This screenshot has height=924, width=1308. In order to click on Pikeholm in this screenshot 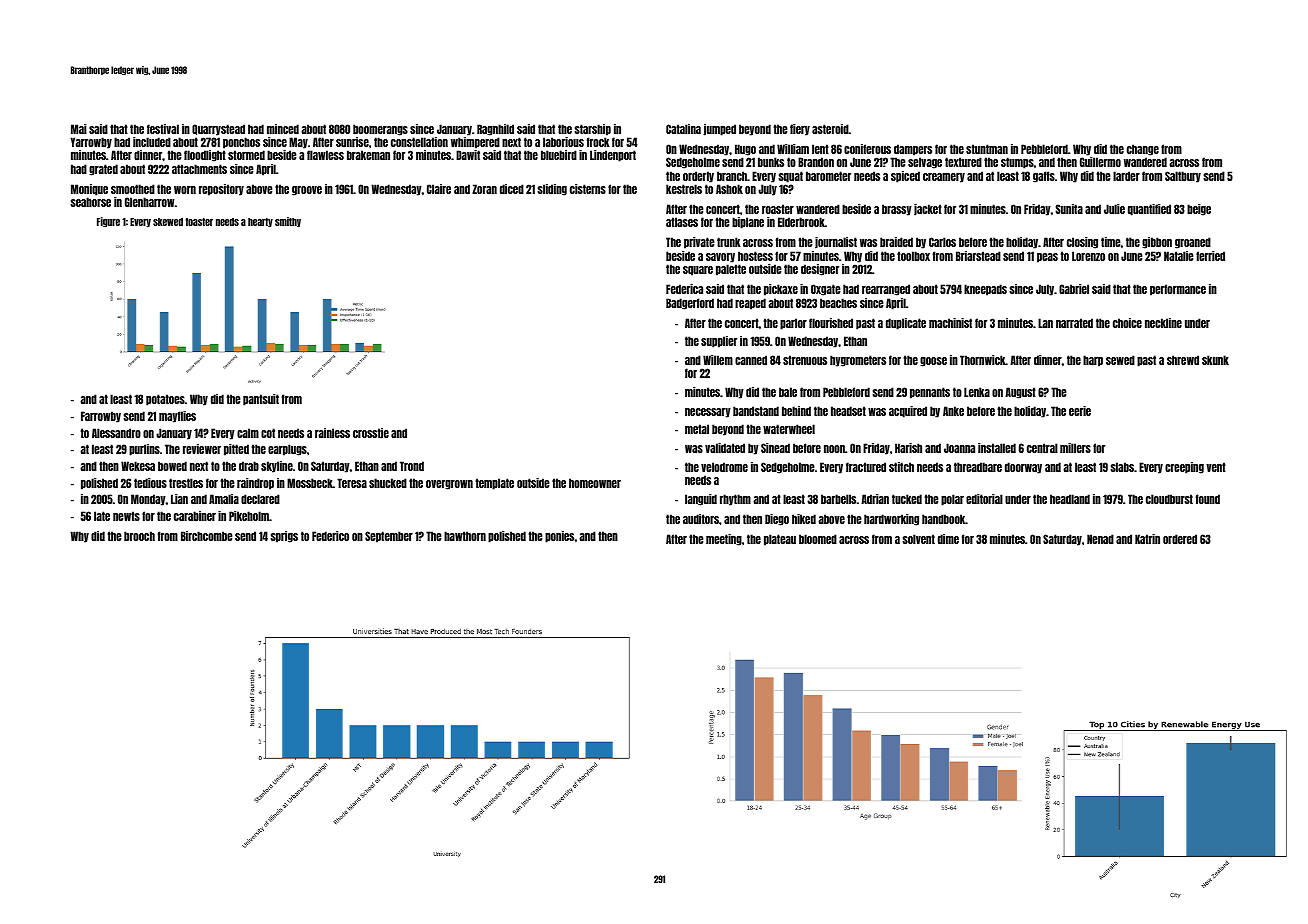, I will do `click(249, 516)`.
